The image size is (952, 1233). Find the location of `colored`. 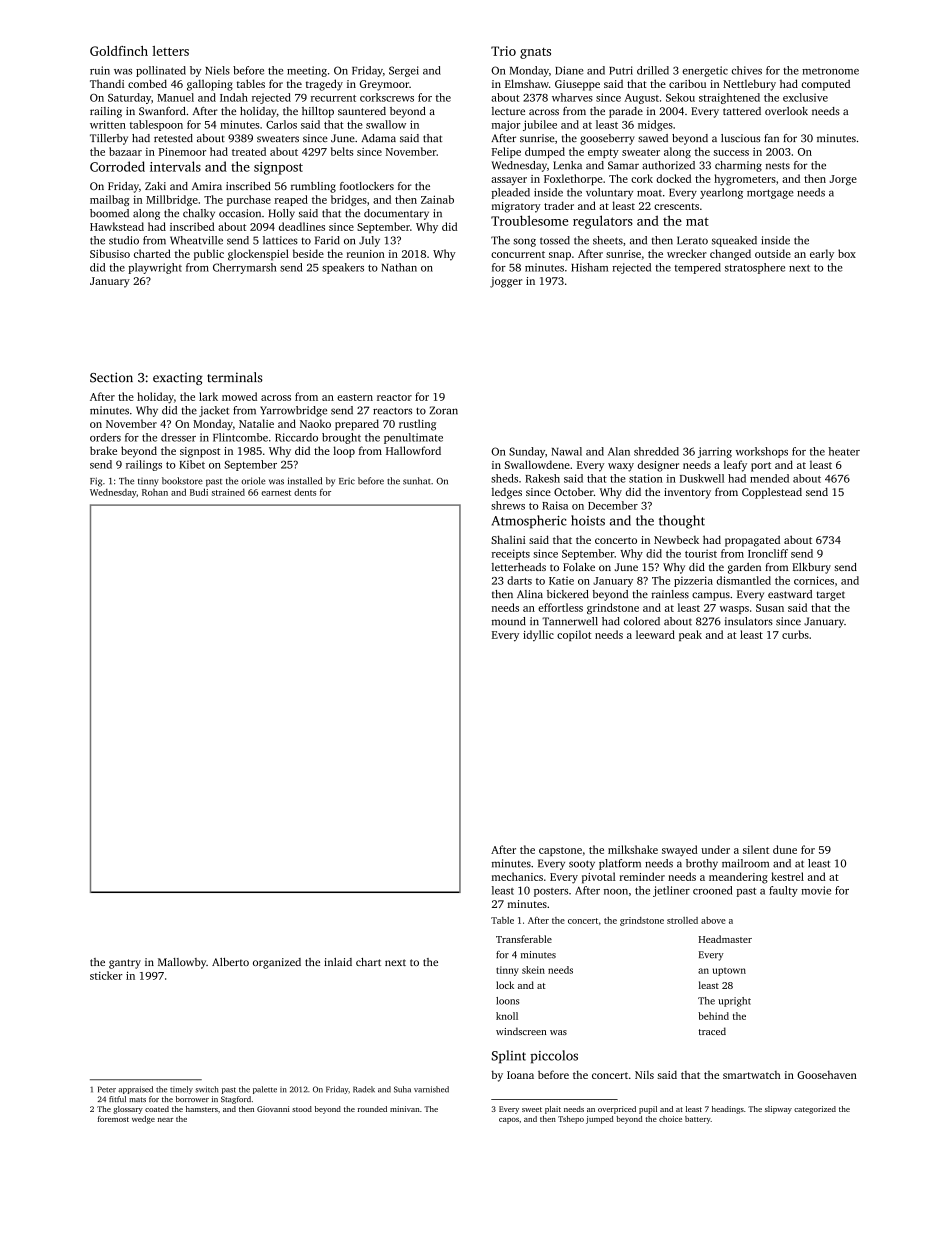

colored is located at coordinates (642, 621).
